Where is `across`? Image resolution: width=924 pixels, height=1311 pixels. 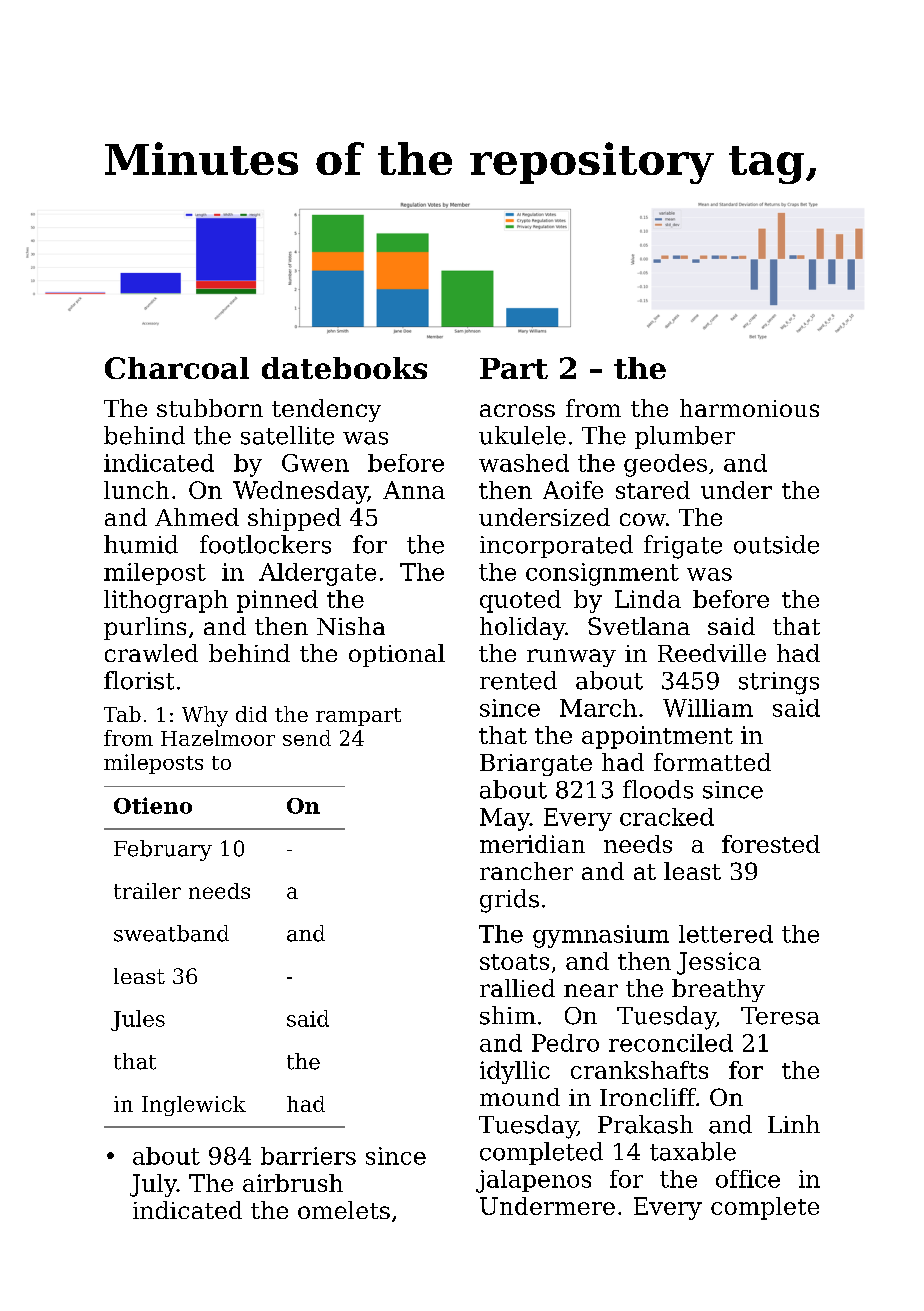 across is located at coordinates (517, 410).
